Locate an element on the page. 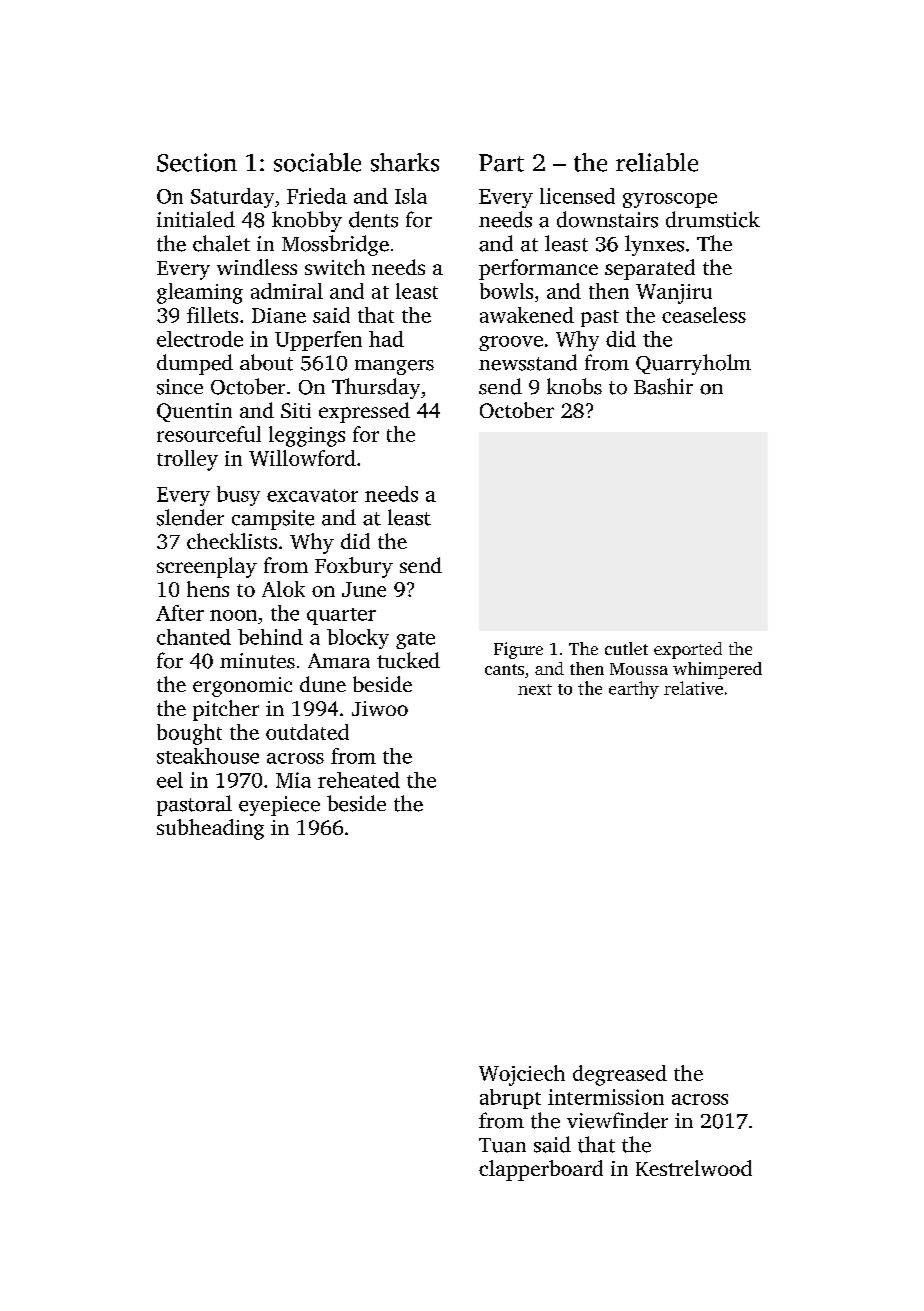  Wojciech is located at coordinates (522, 1075).
